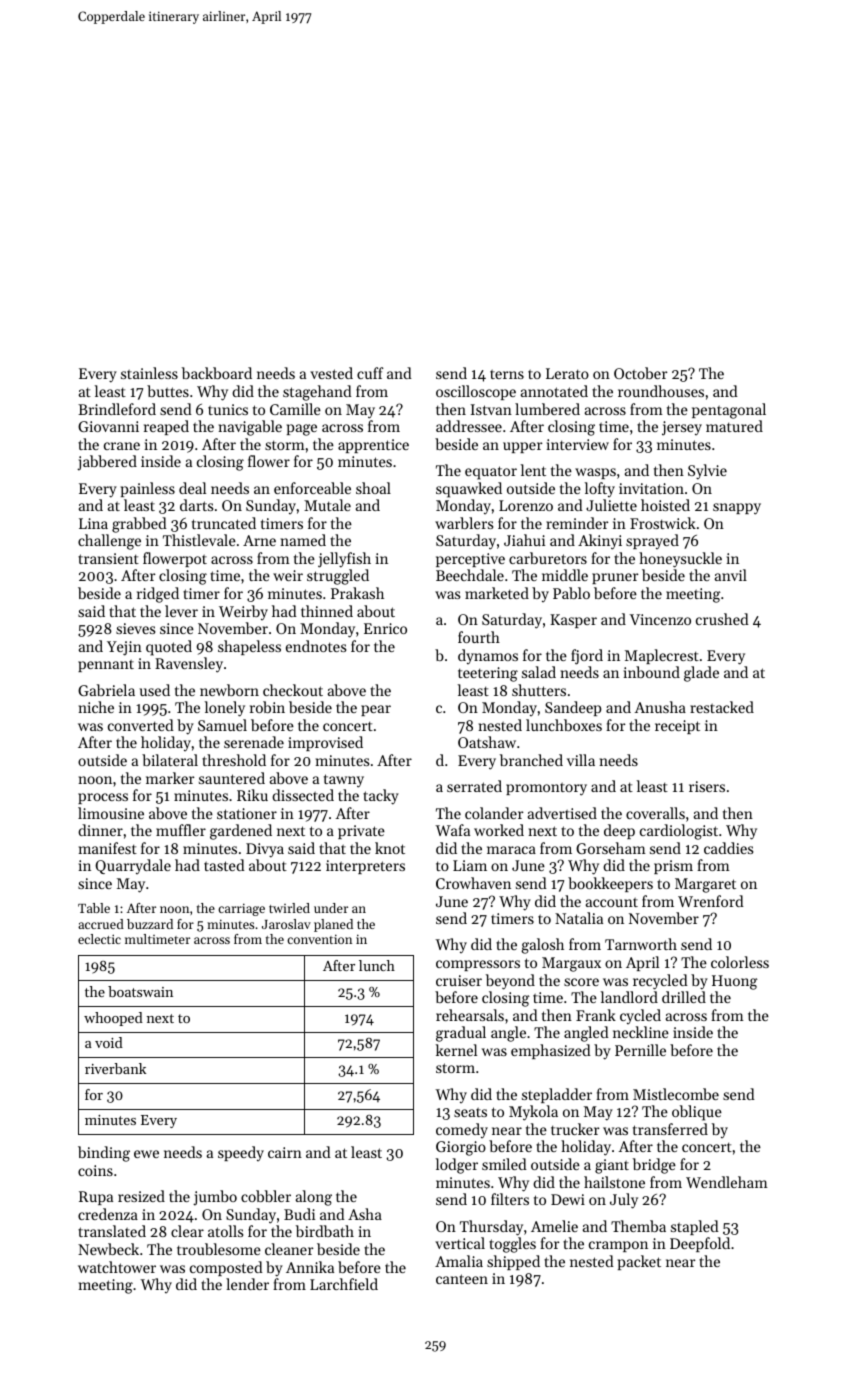  What do you see at coordinates (112, 1231) in the image?
I see `translated` at bounding box center [112, 1231].
